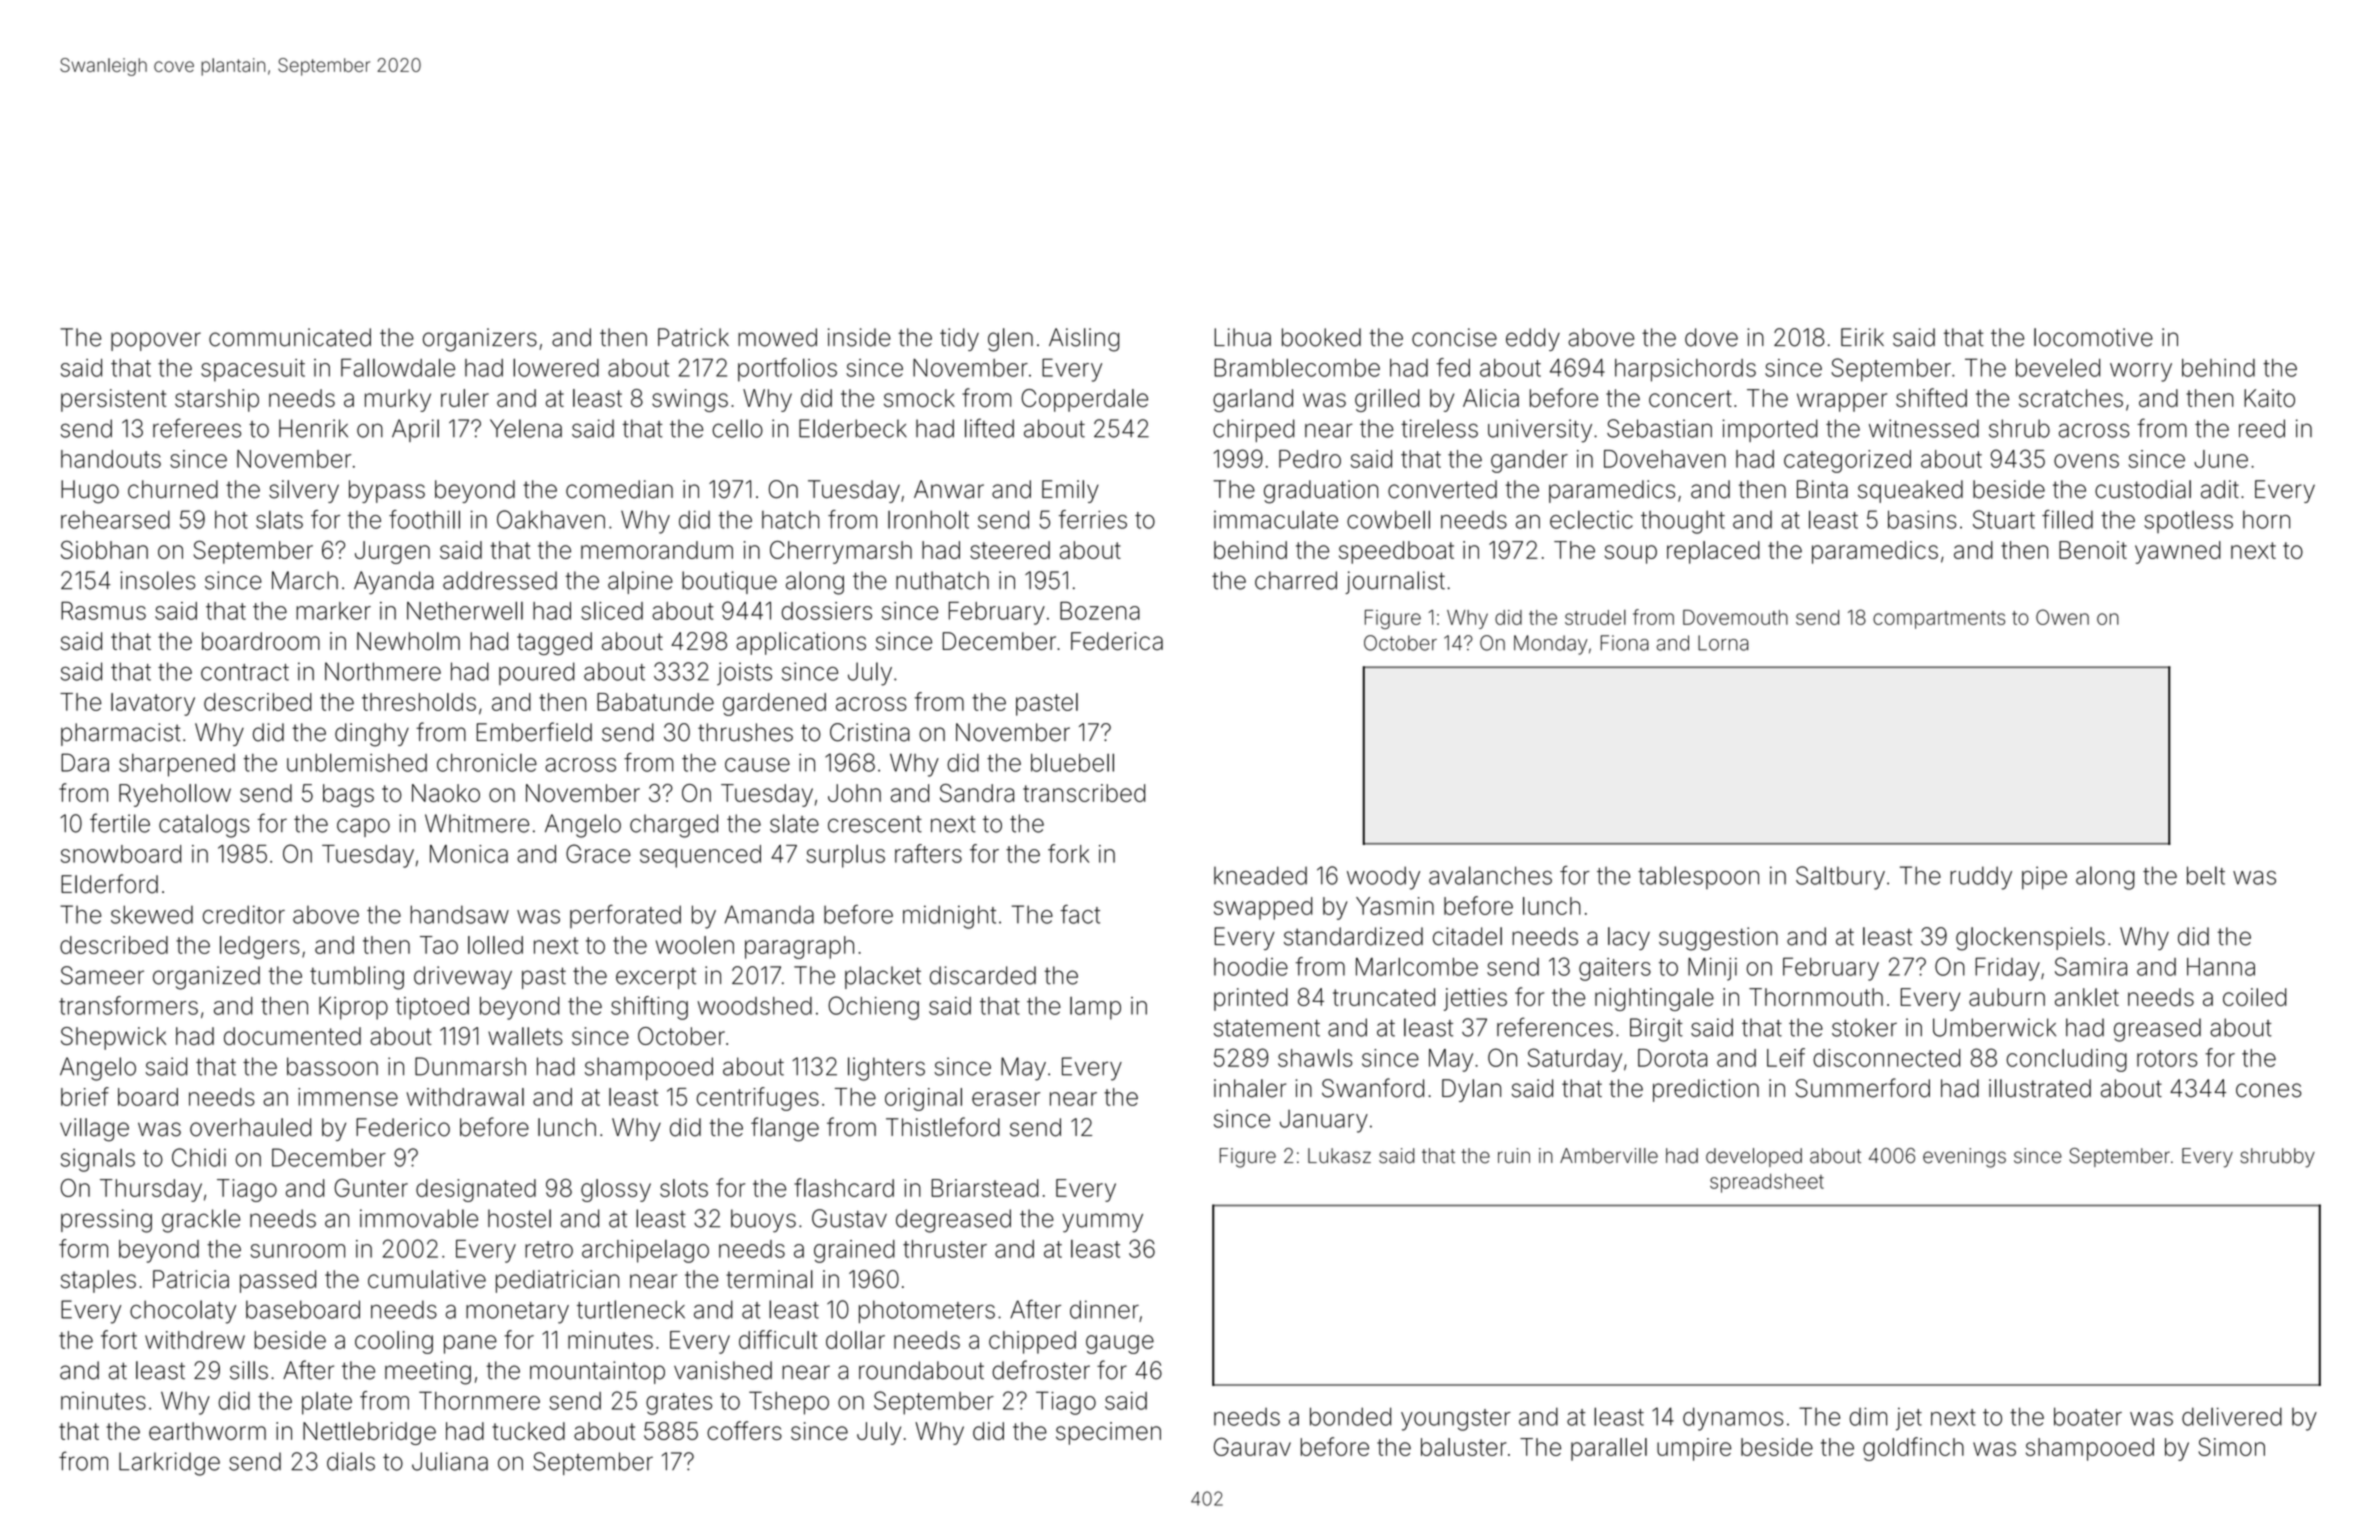 The width and height of the document is (2380, 1540). I want to click on bluebell, so click(1072, 762).
